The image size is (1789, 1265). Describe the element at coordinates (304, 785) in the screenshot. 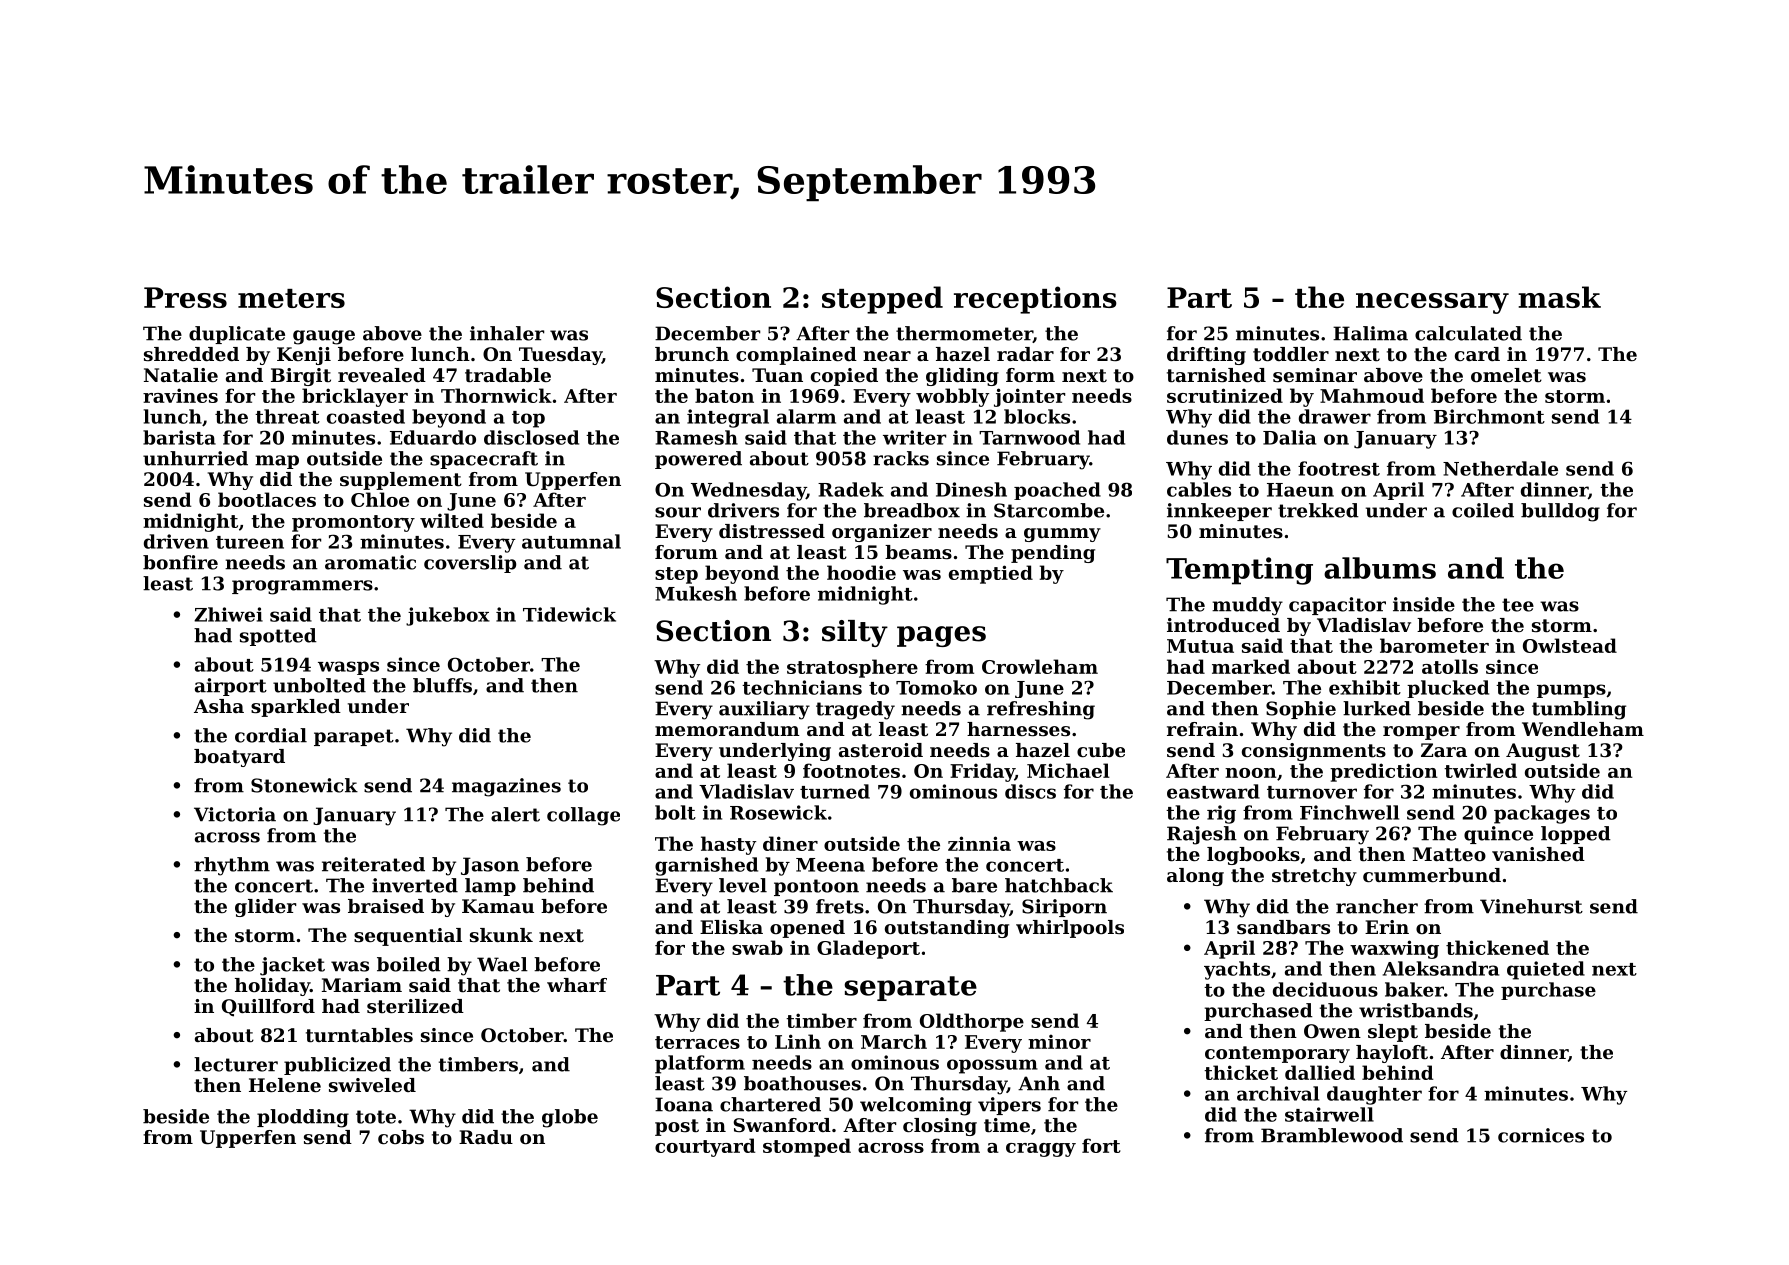

I see `Stonewick` at that location.
